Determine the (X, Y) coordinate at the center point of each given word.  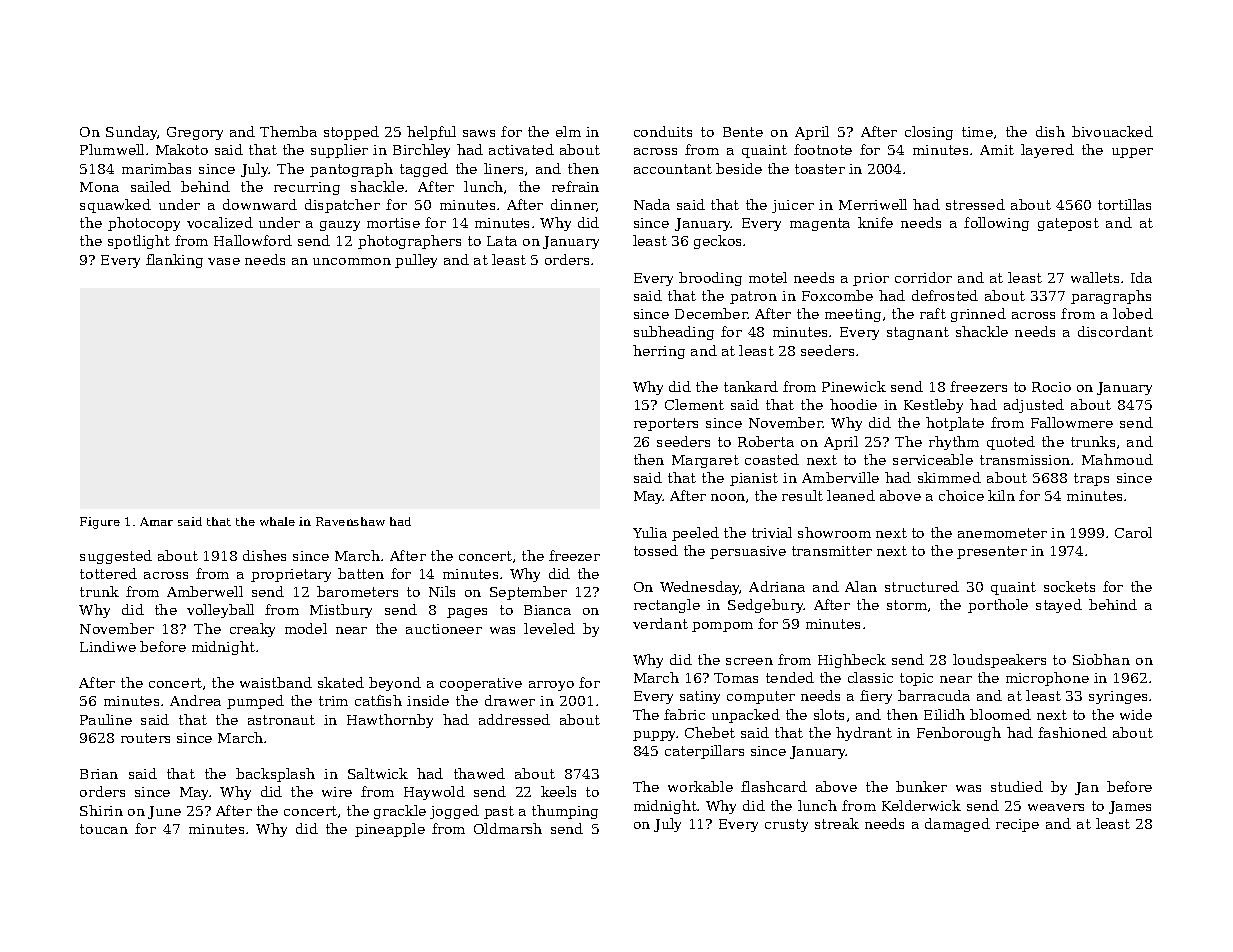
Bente (743, 132)
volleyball (220, 611)
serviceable (933, 459)
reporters (666, 424)
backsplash (275, 775)
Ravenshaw (350, 521)
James (1130, 807)
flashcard (774, 786)
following (996, 224)
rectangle (667, 606)
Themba (288, 131)
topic (916, 679)
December (711, 313)
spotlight (139, 242)
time (977, 132)
